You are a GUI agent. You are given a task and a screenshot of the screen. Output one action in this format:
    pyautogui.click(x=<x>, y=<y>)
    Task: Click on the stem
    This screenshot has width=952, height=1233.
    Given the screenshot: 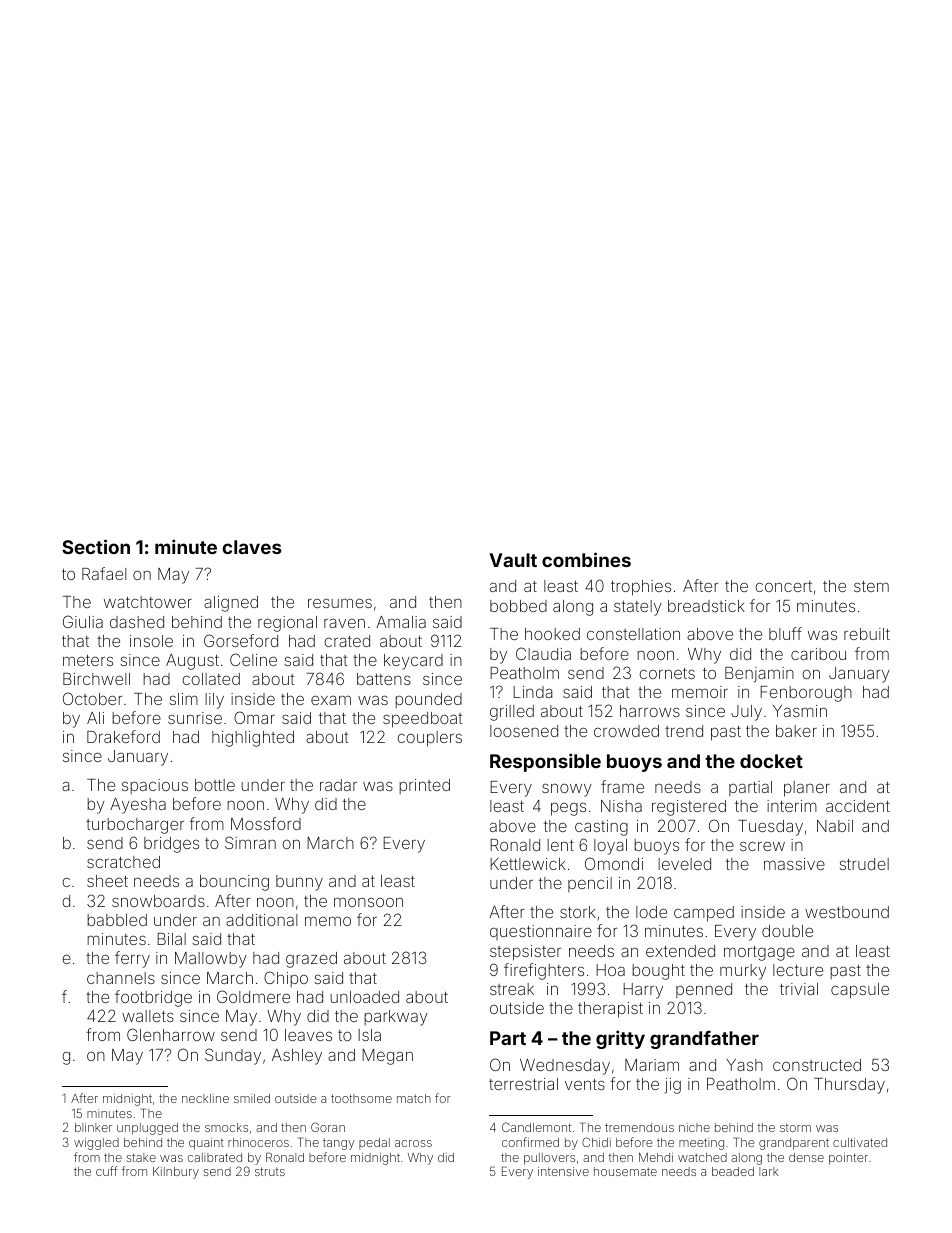 What is the action you would take?
    pyautogui.click(x=871, y=586)
